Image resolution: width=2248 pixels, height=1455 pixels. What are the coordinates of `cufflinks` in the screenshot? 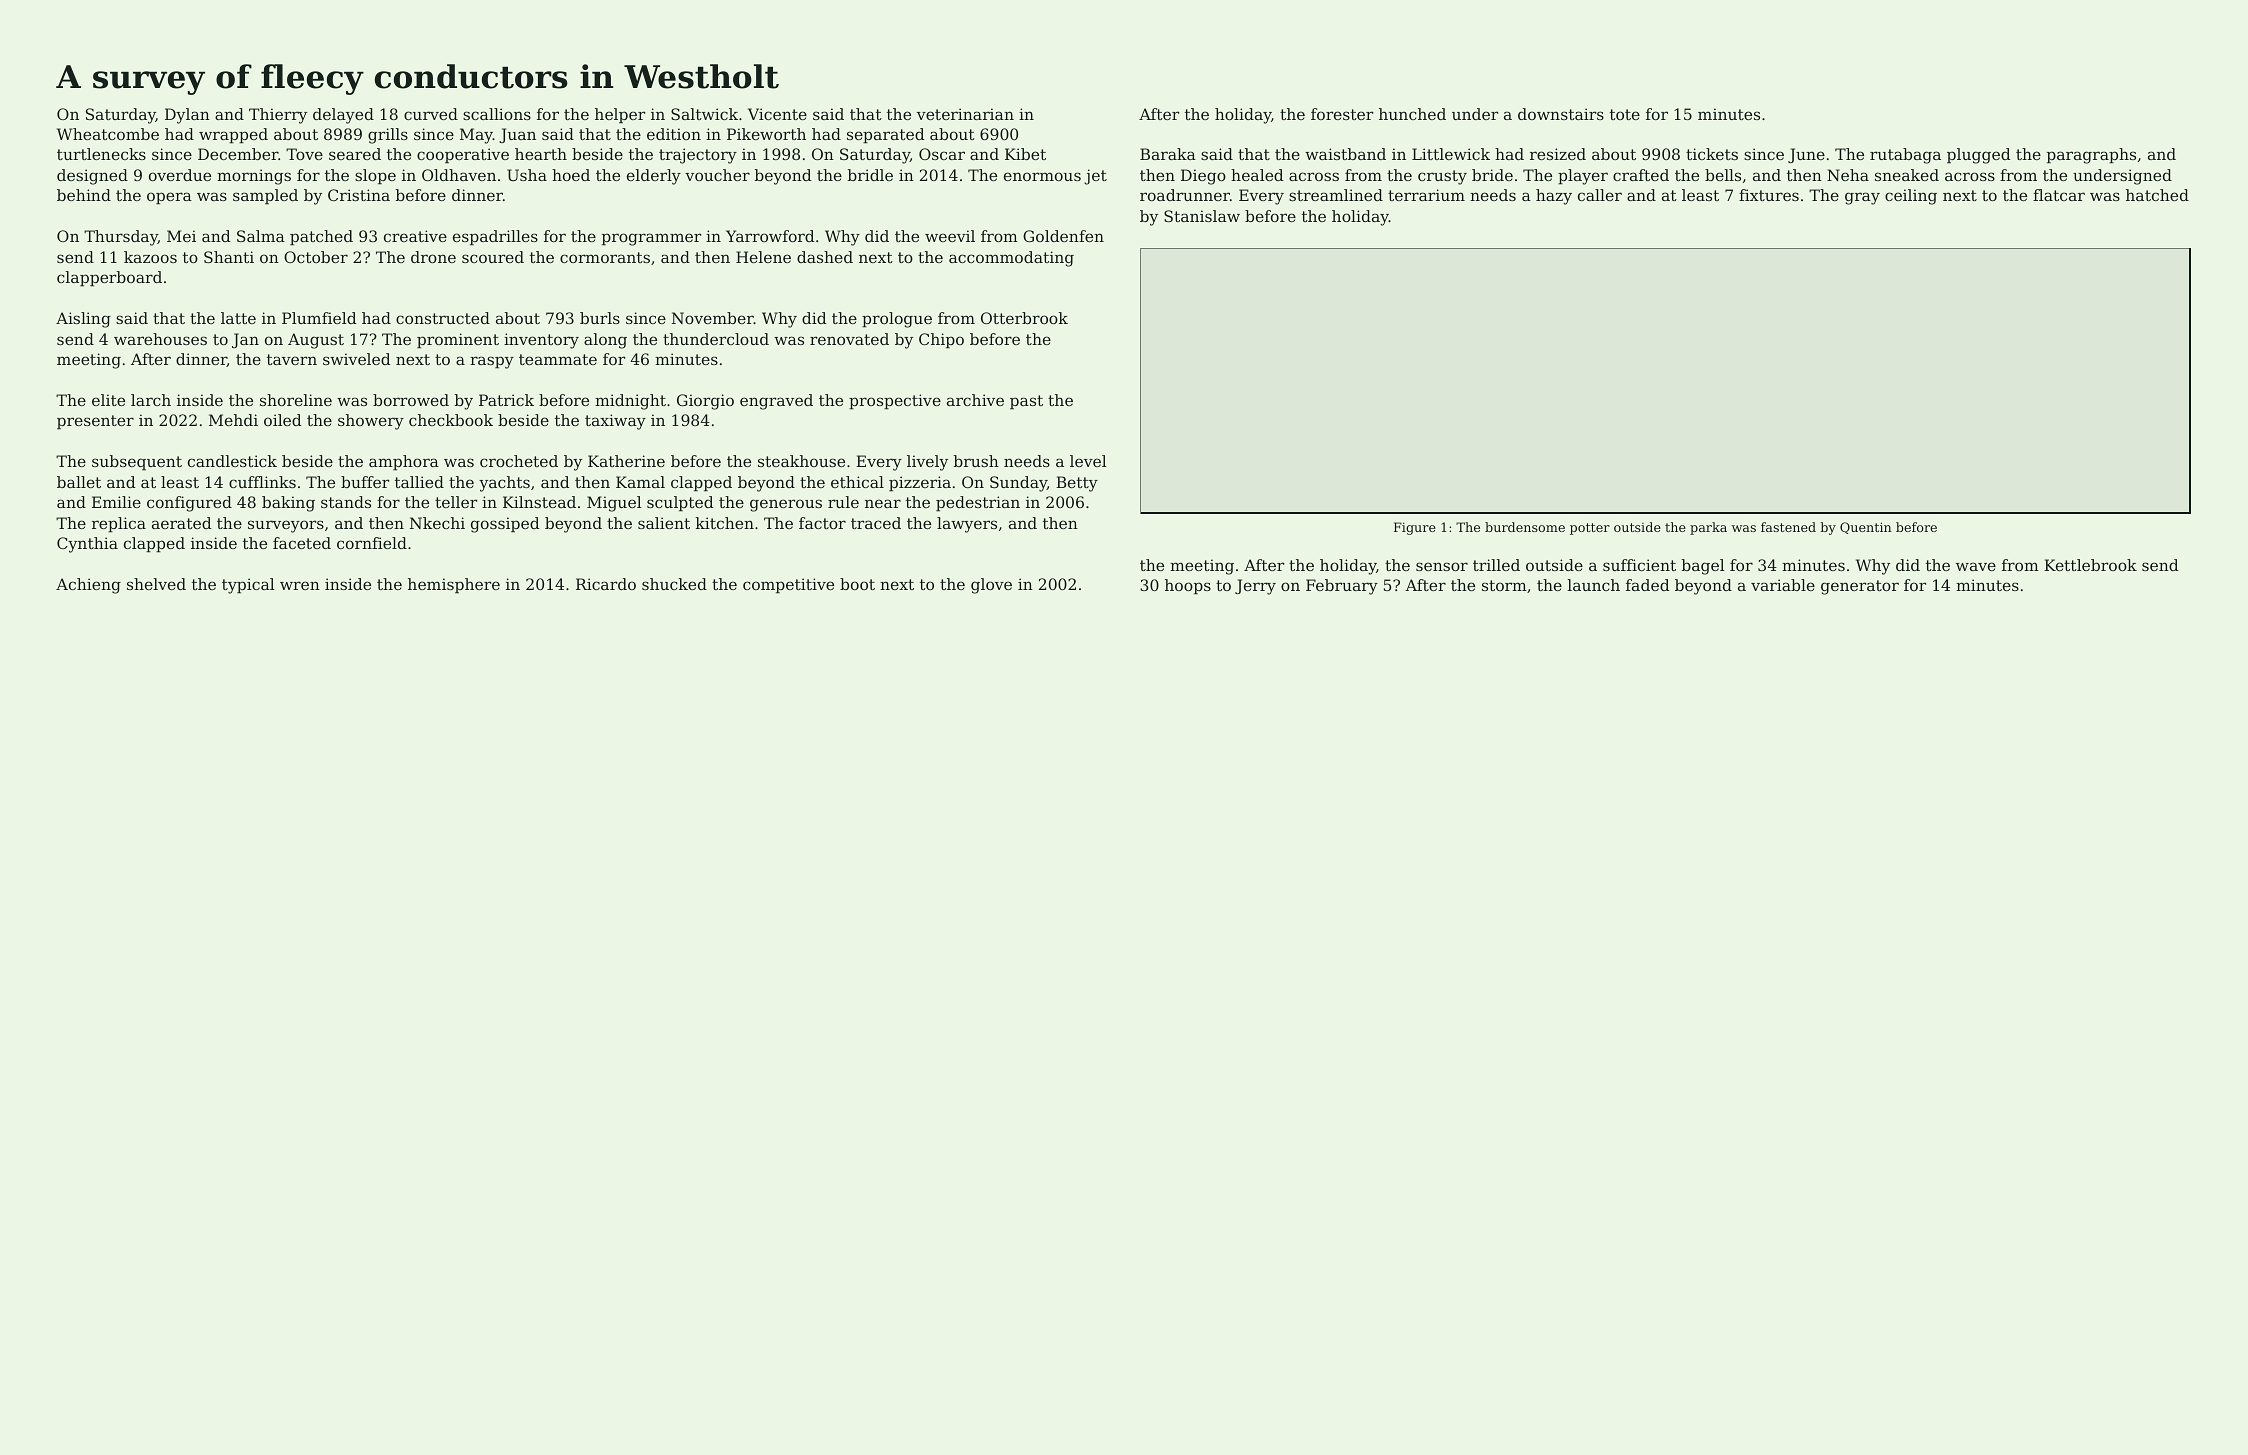 It's located at (262, 482).
